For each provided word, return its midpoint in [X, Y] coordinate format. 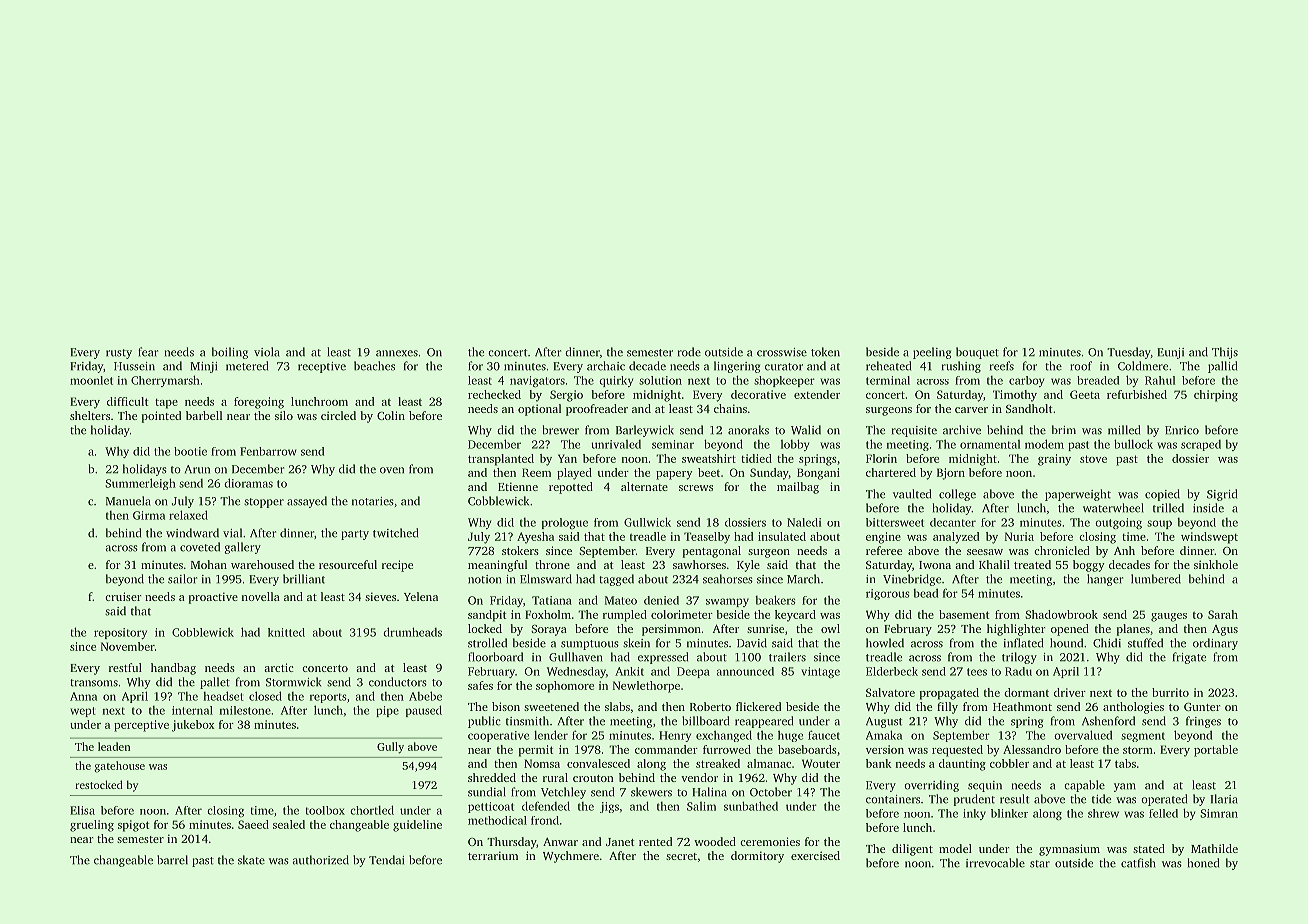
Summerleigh [140, 484]
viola [267, 352]
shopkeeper [784, 381]
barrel [172, 860]
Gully [390, 748]
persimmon [671, 630]
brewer [561, 430]
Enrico [1182, 430]
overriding [931, 786]
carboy [1026, 381]
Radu [1018, 671]
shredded [492, 777]
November [128, 646]
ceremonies [770, 841]
